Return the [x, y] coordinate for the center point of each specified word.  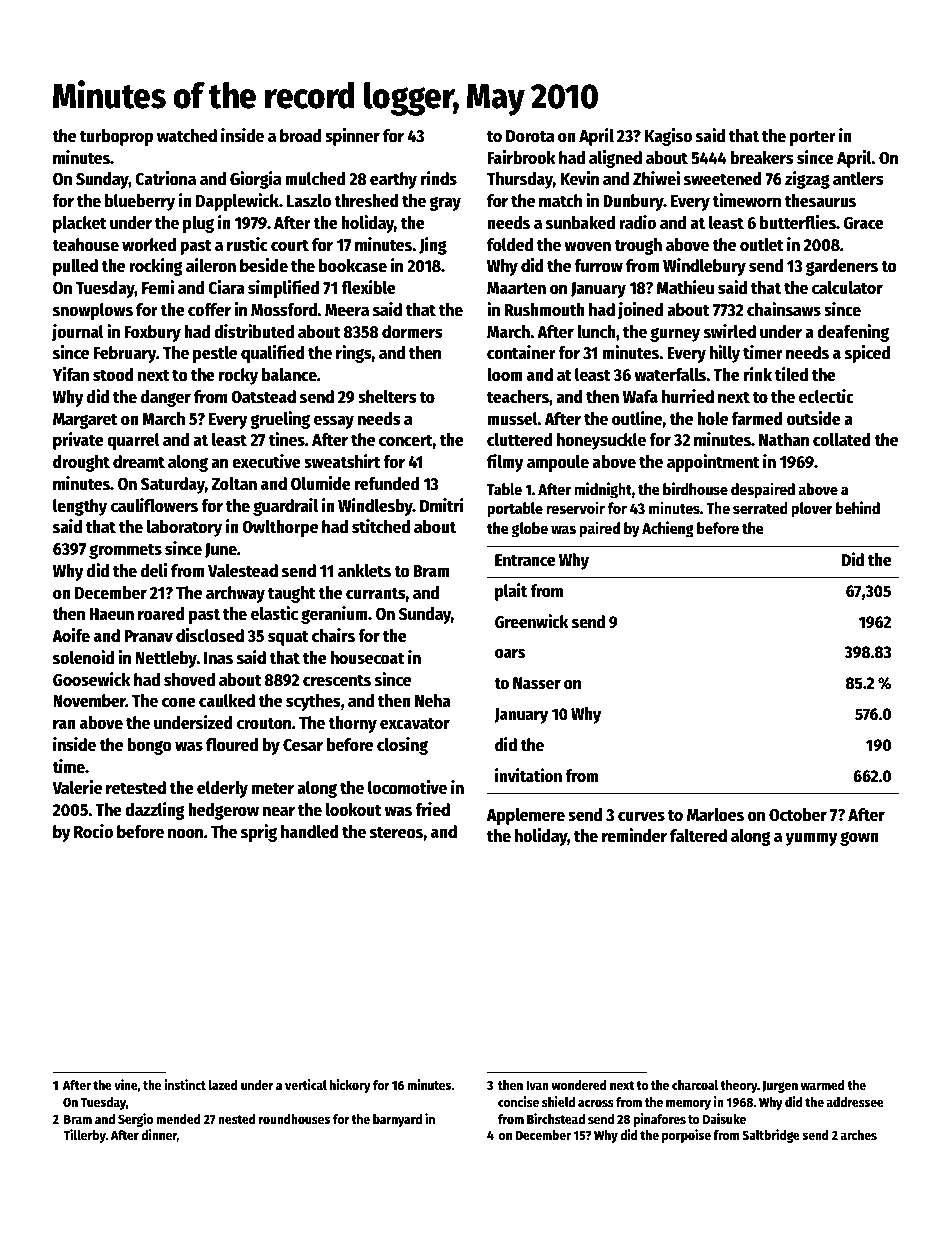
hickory [350, 1086]
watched [187, 136]
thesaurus [820, 201]
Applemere [526, 816]
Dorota [530, 136]
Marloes [715, 815]
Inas [218, 658]
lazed [223, 1085]
